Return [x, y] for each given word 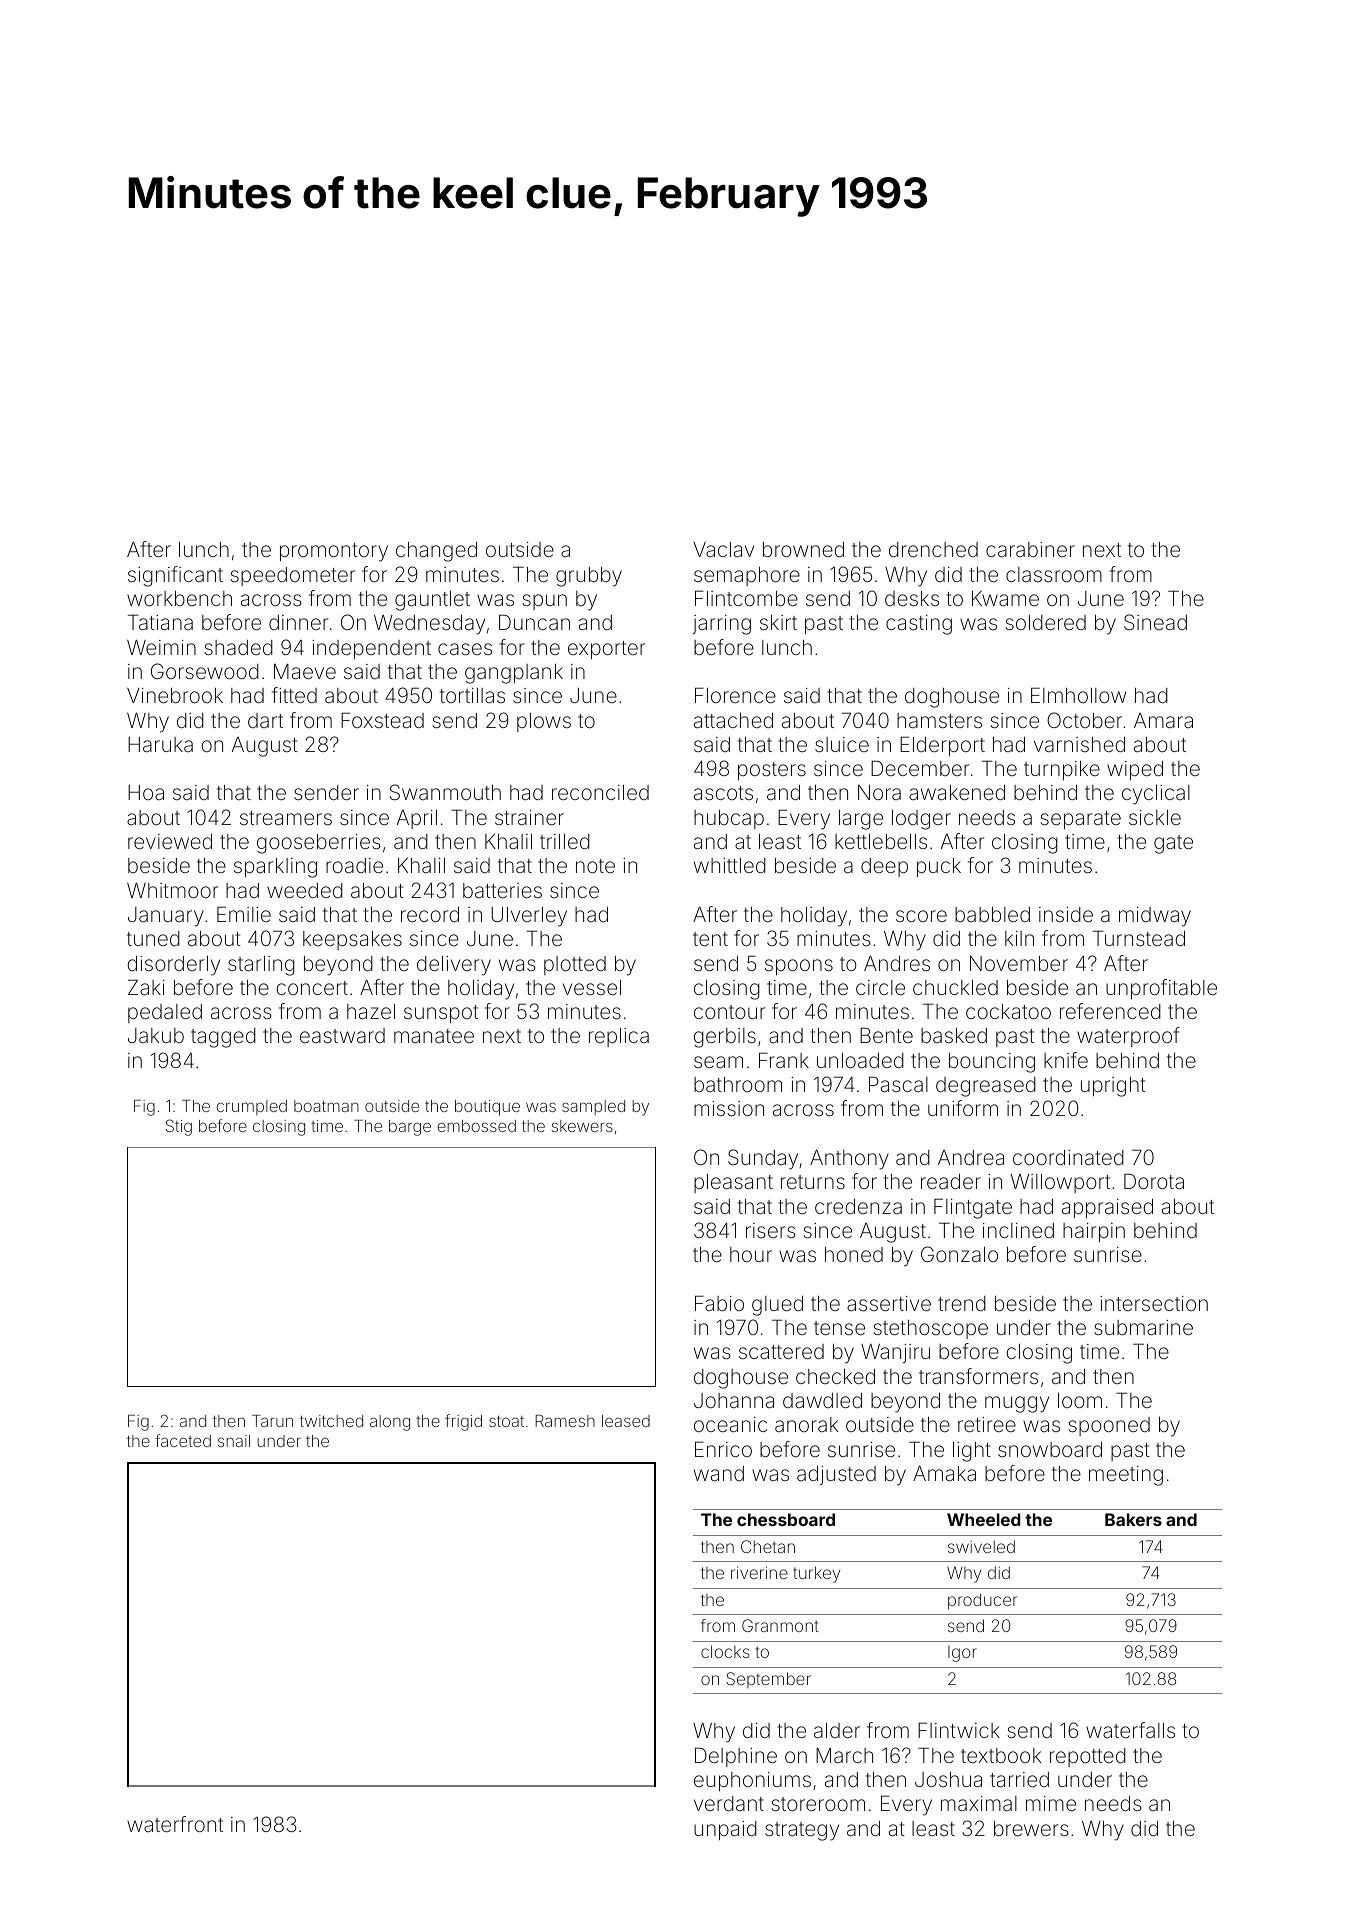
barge [410, 1128]
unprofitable [1161, 989]
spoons [799, 967]
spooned [1109, 1426]
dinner [298, 622]
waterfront [175, 1824]
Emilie [244, 914]
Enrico [723, 1449]
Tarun [272, 1421]
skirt [778, 622]
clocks [725, 1651]
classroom [1054, 574]
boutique [487, 1108]
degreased [986, 1087]
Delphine [736, 1757]
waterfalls [1130, 1730]
